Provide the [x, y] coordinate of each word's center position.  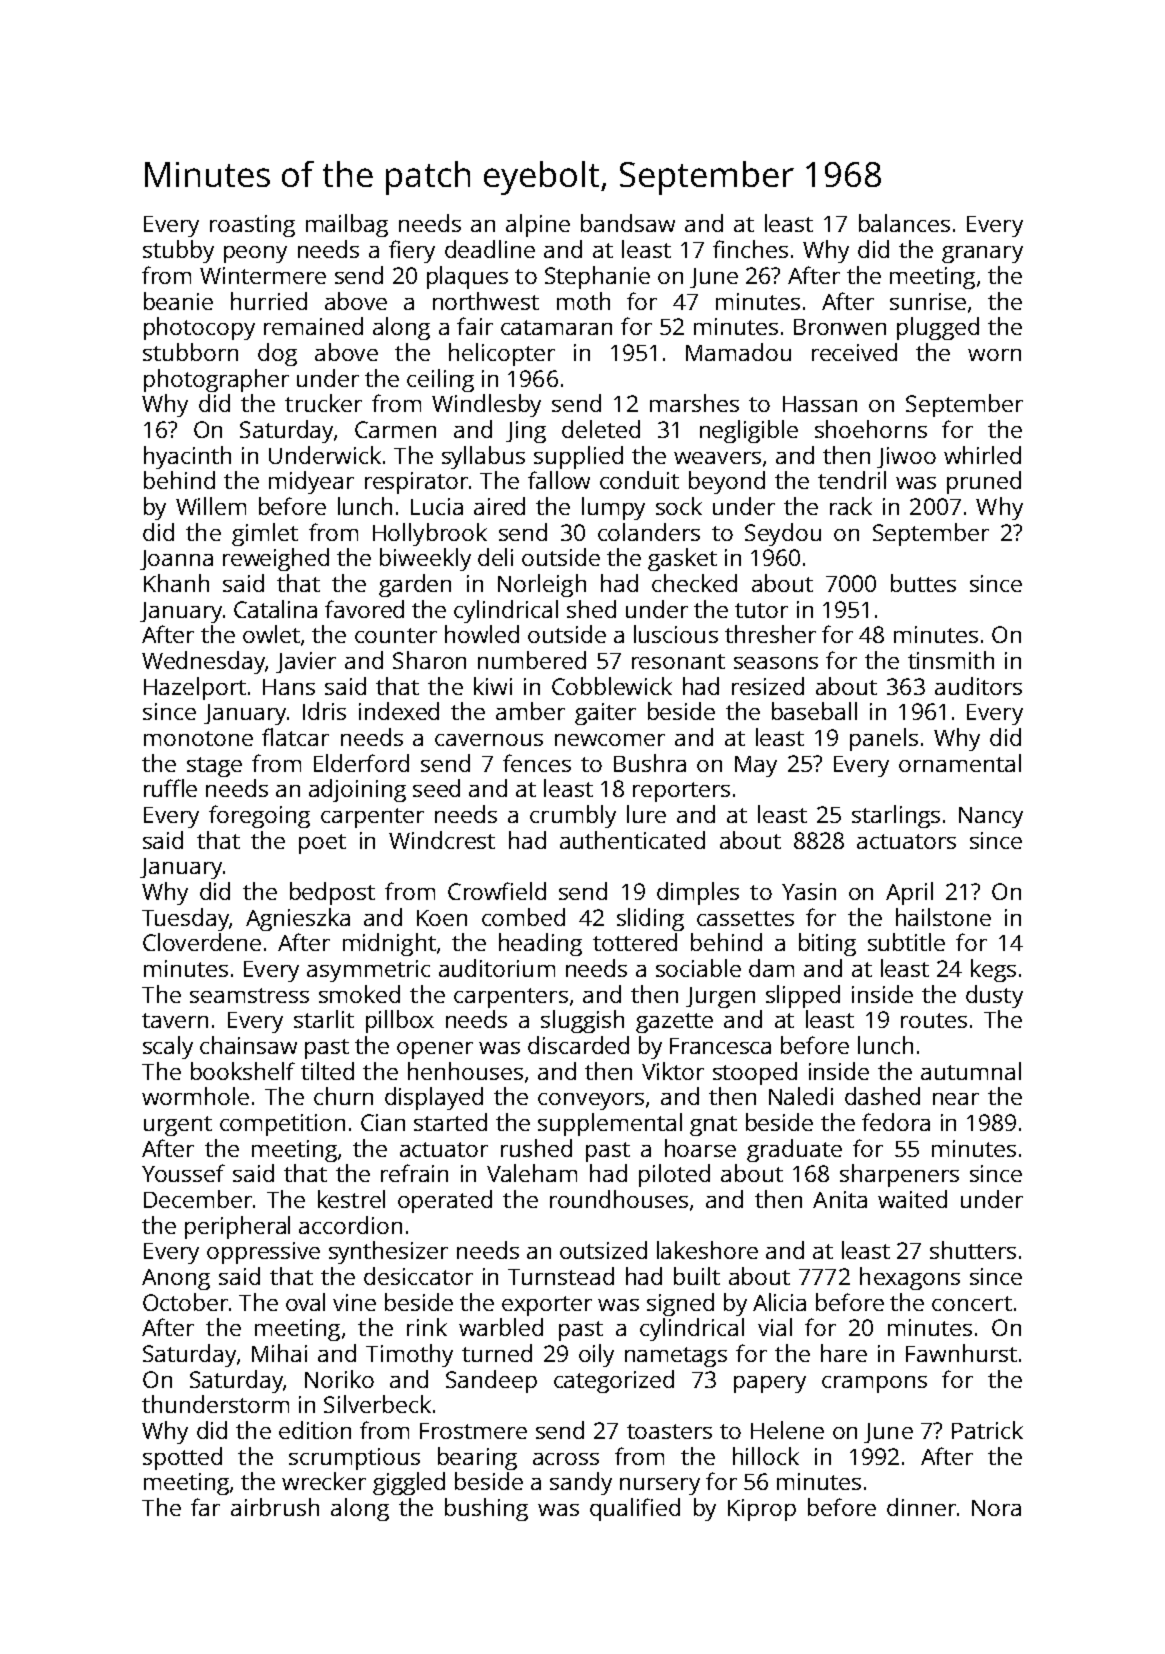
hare [844, 1353]
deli [495, 557]
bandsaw [628, 223]
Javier [306, 662]
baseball [814, 711]
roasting [252, 226]
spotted [182, 1458]
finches [750, 249]
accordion [350, 1225]
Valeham [532, 1173]
